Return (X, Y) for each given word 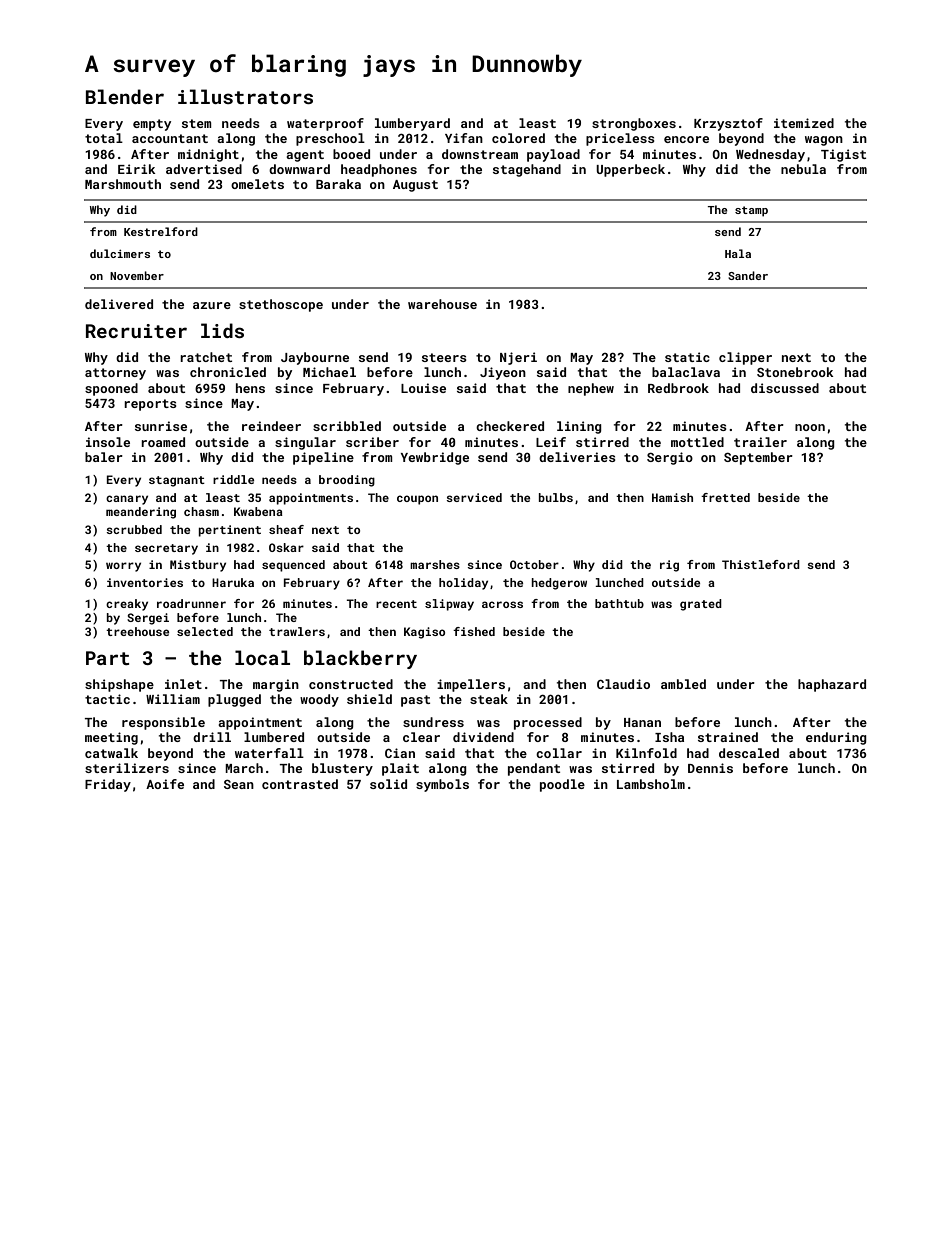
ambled (683, 684)
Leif (551, 442)
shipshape (119, 685)
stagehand (527, 170)
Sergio (670, 458)
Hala (738, 253)
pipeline (323, 458)
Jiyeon (503, 373)
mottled (697, 442)
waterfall (269, 753)
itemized (804, 123)
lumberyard (412, 124)
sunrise (161, 426)
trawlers (297, 631)
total (104, 138)
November (137, 275)
